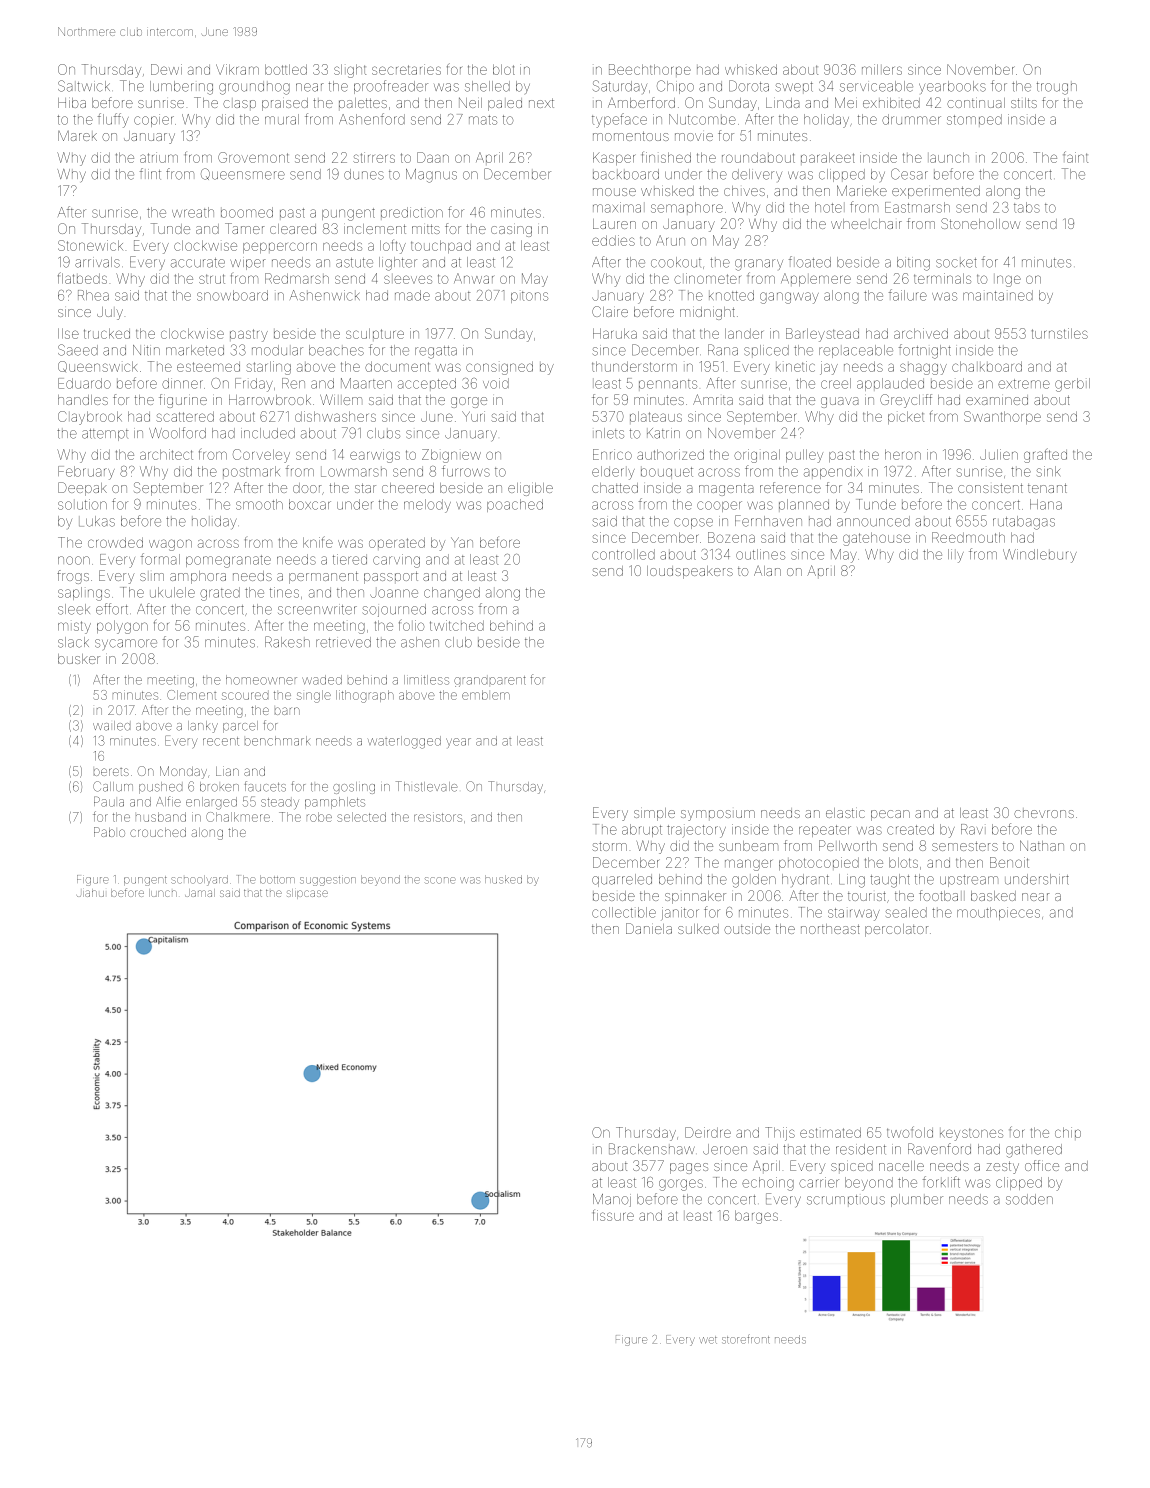 This document has width=1150, height=1488. I want to click on appendix, so click(833, 472).
